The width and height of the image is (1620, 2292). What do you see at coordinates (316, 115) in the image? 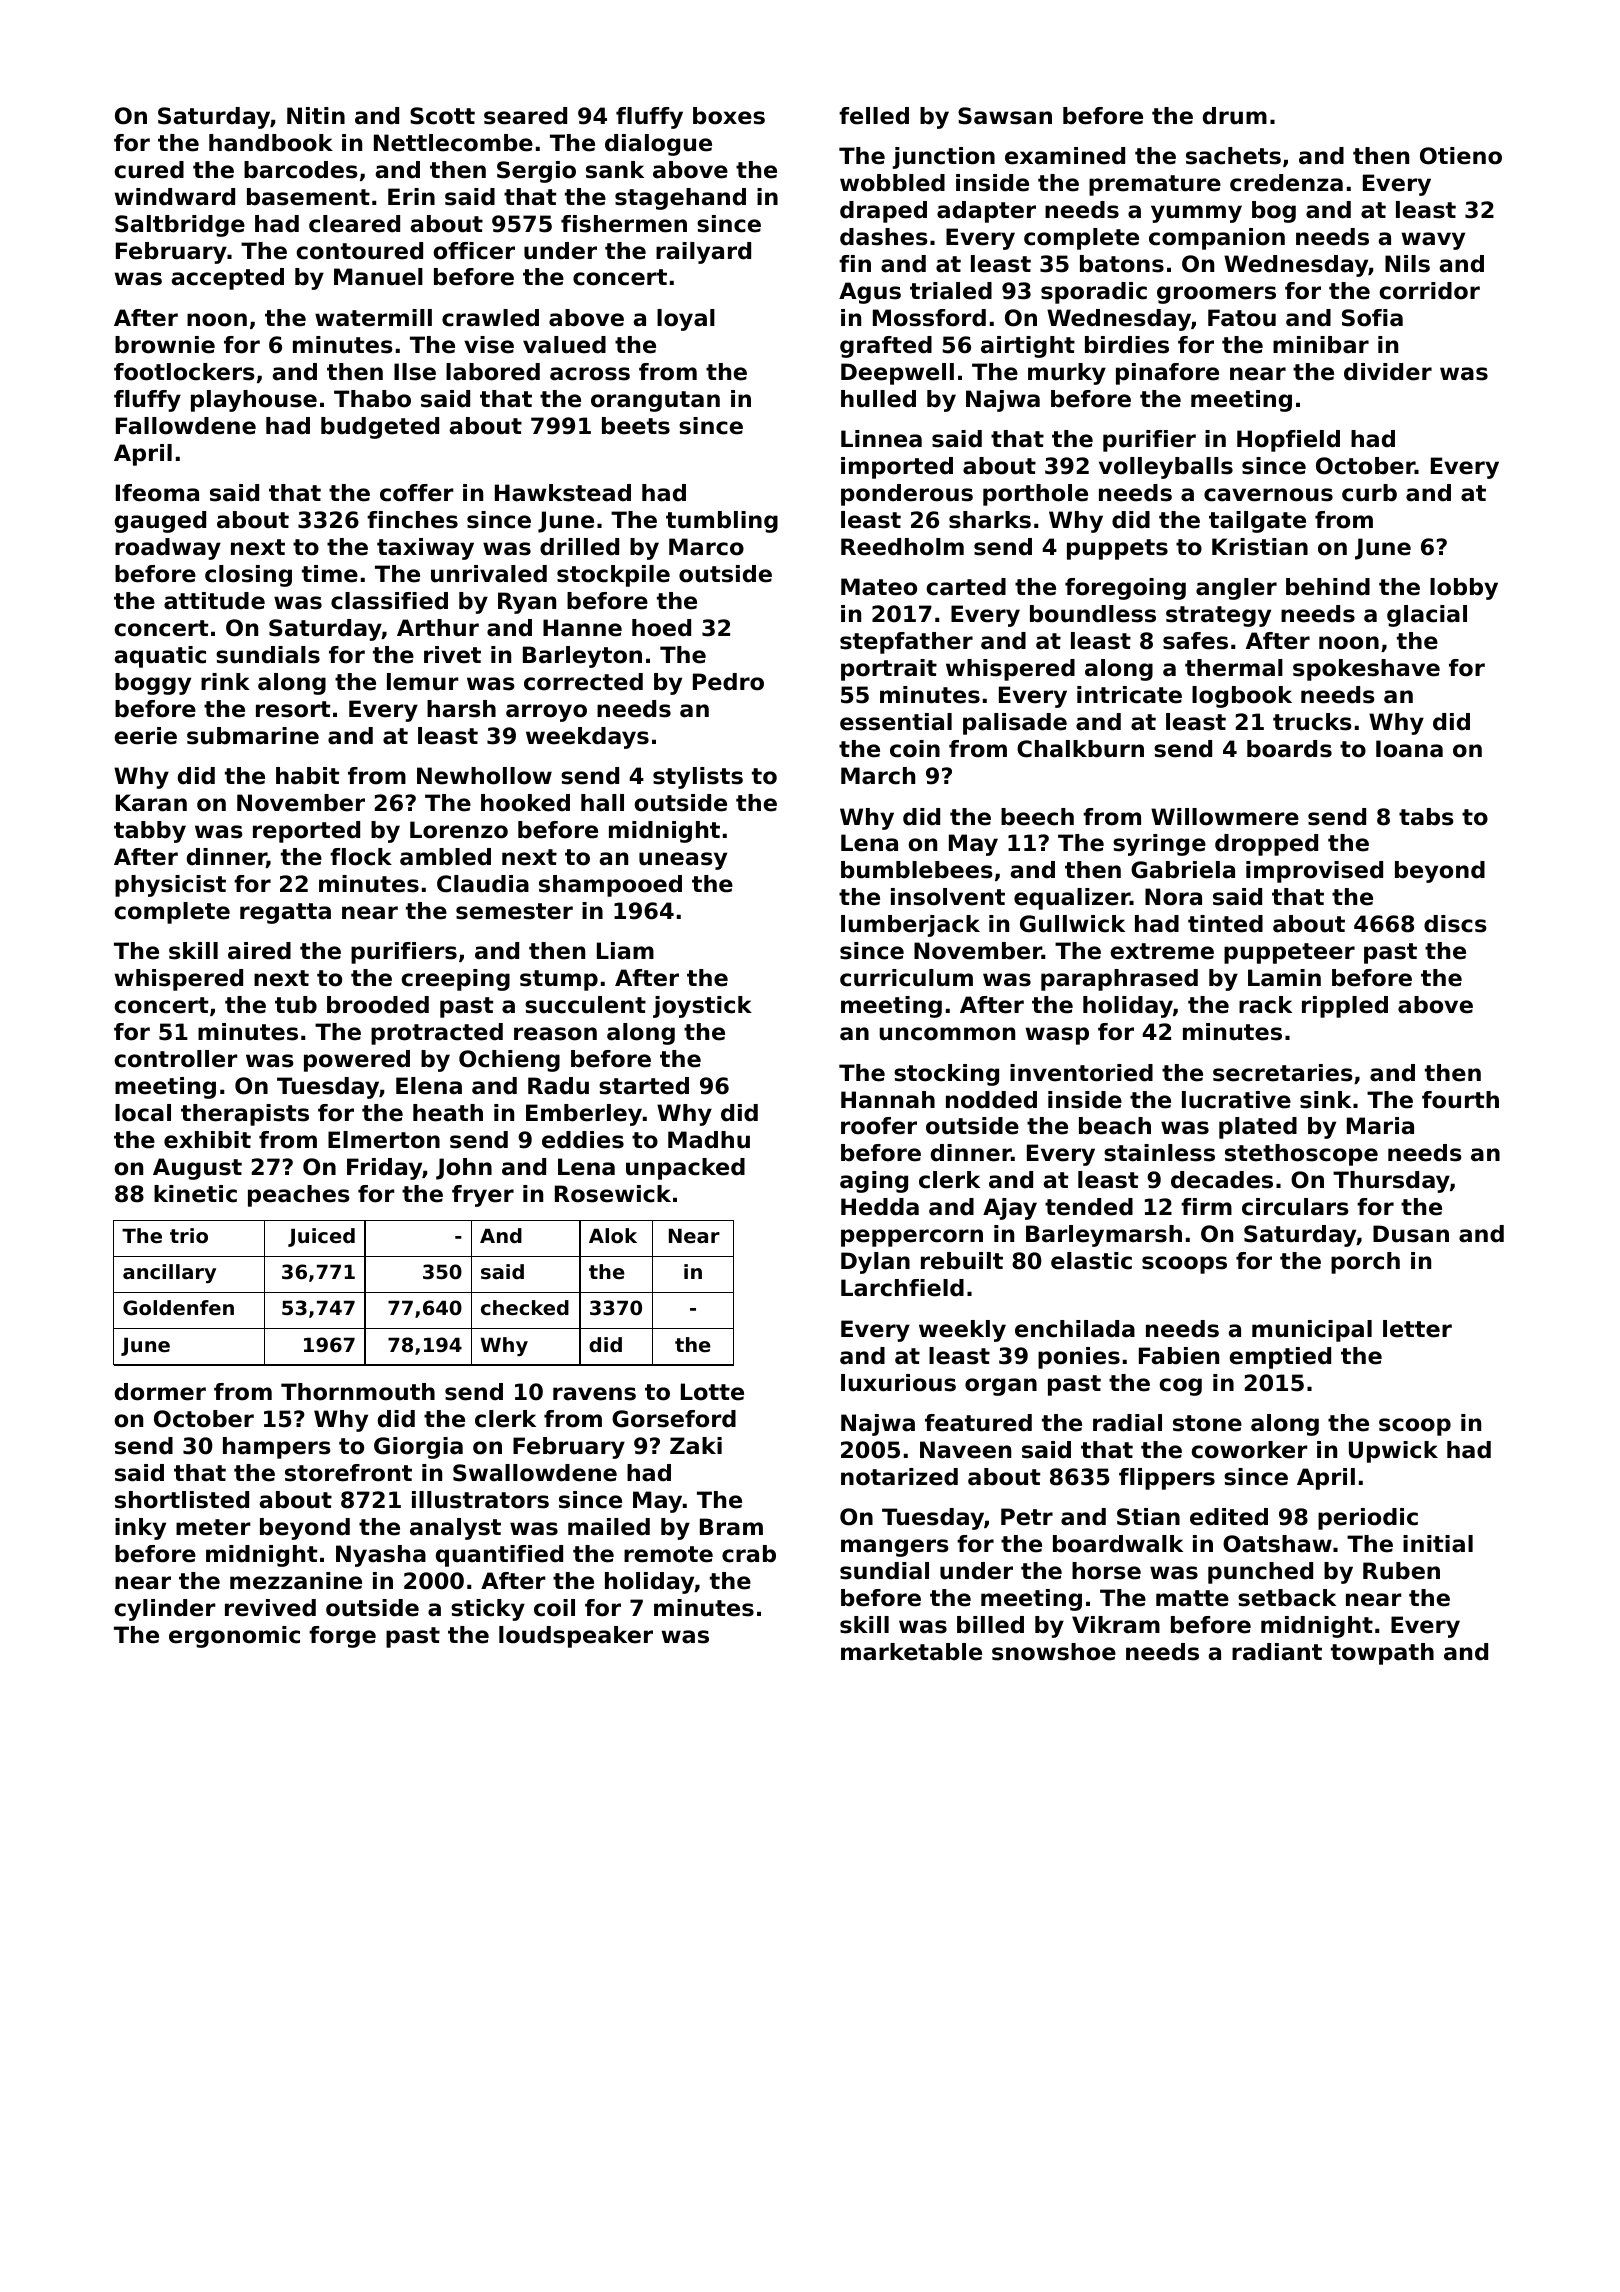
I see `Nitin` at bounding box center [316, 115].
